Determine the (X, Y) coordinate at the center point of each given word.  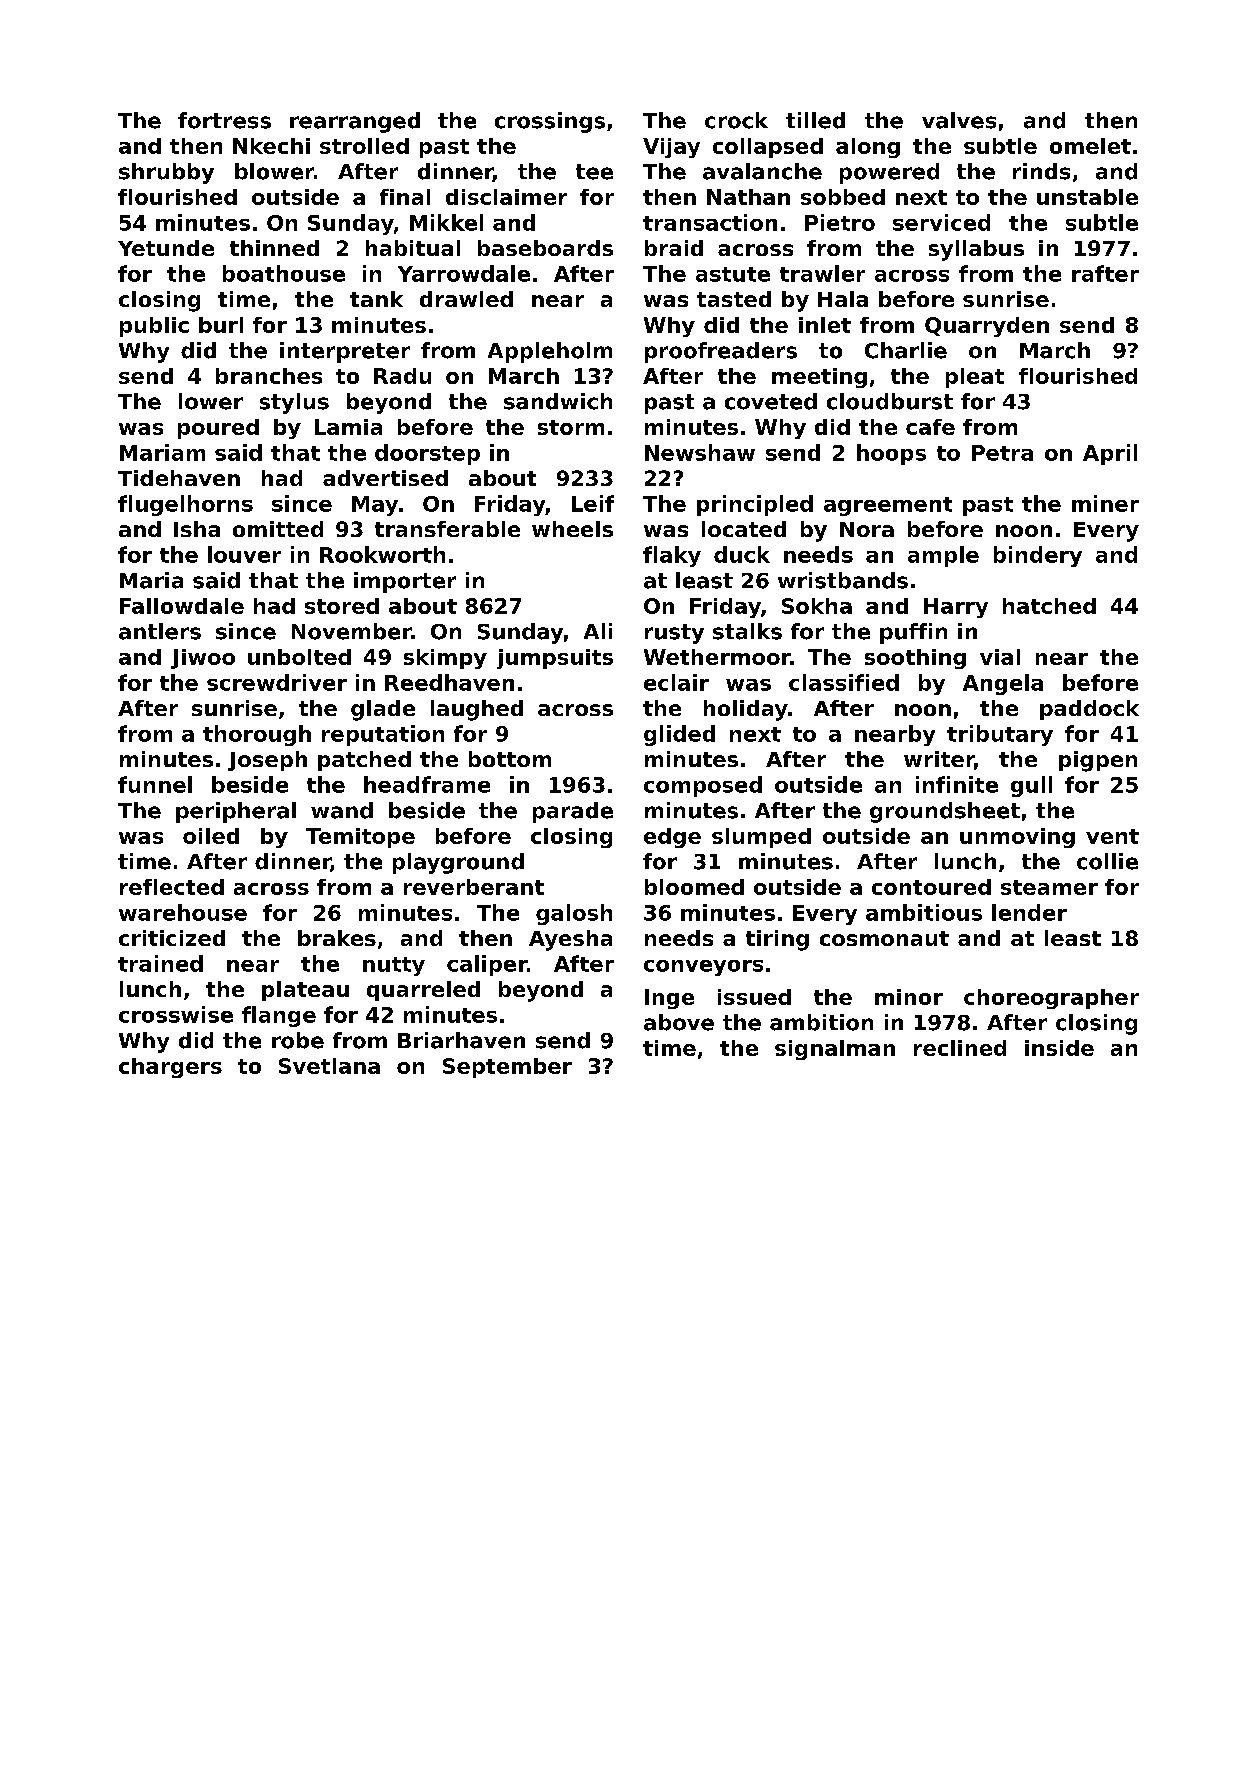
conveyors (703, 968)
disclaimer (506, 197)
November (351, 631)
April (1110, 454)
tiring (777, 940)
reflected (172, 887)
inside (1059, 1048)
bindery (1038, 556)
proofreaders (721, 352)
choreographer (1051, 999)
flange (279, 1016)
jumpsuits (555, 659)
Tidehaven (179, 478)
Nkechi (271, 146)
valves (959, 120)
